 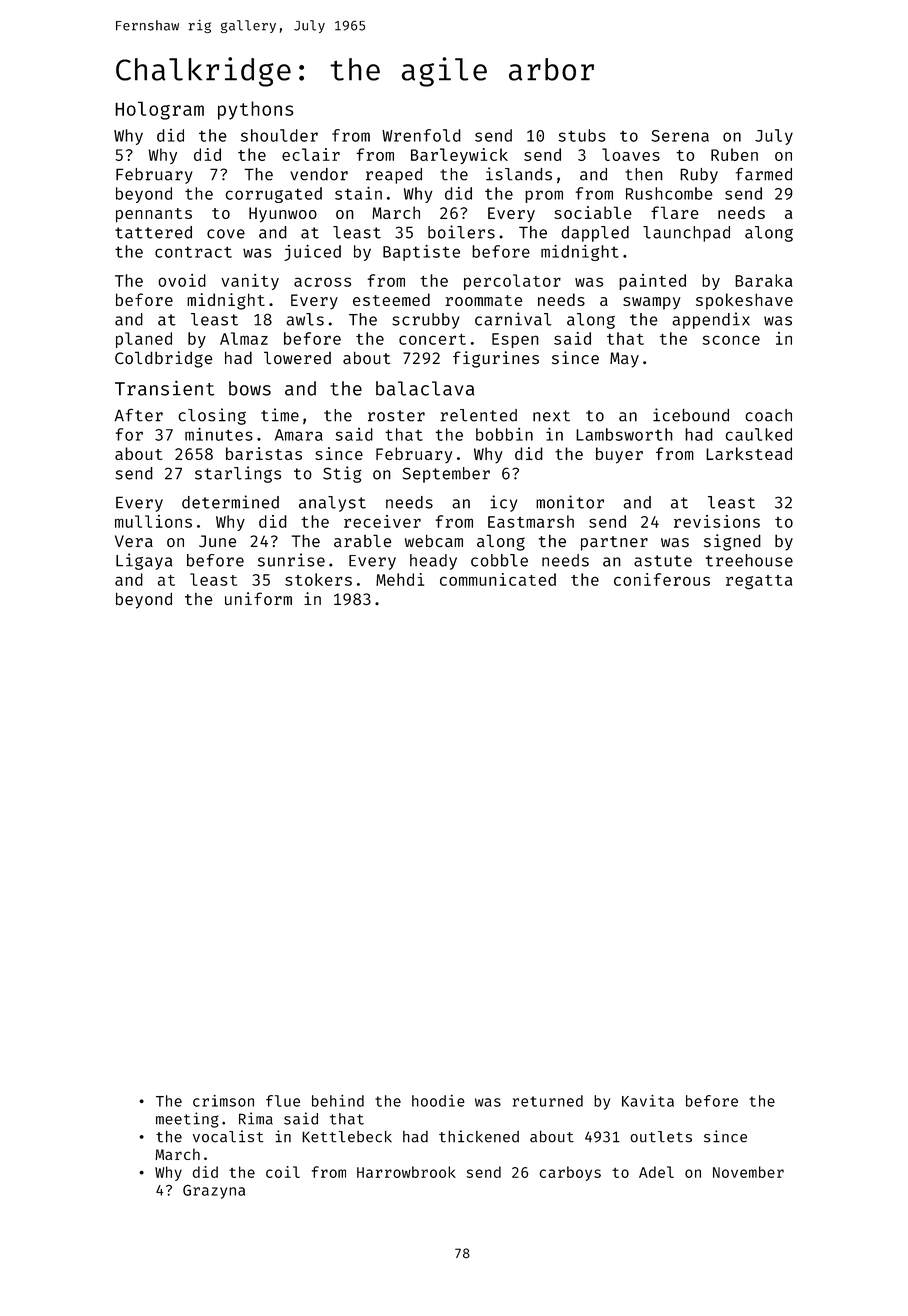 What do you see at coordinates (582, 135) in the page?
I see `stubs` at bounding box center [582, 135].
